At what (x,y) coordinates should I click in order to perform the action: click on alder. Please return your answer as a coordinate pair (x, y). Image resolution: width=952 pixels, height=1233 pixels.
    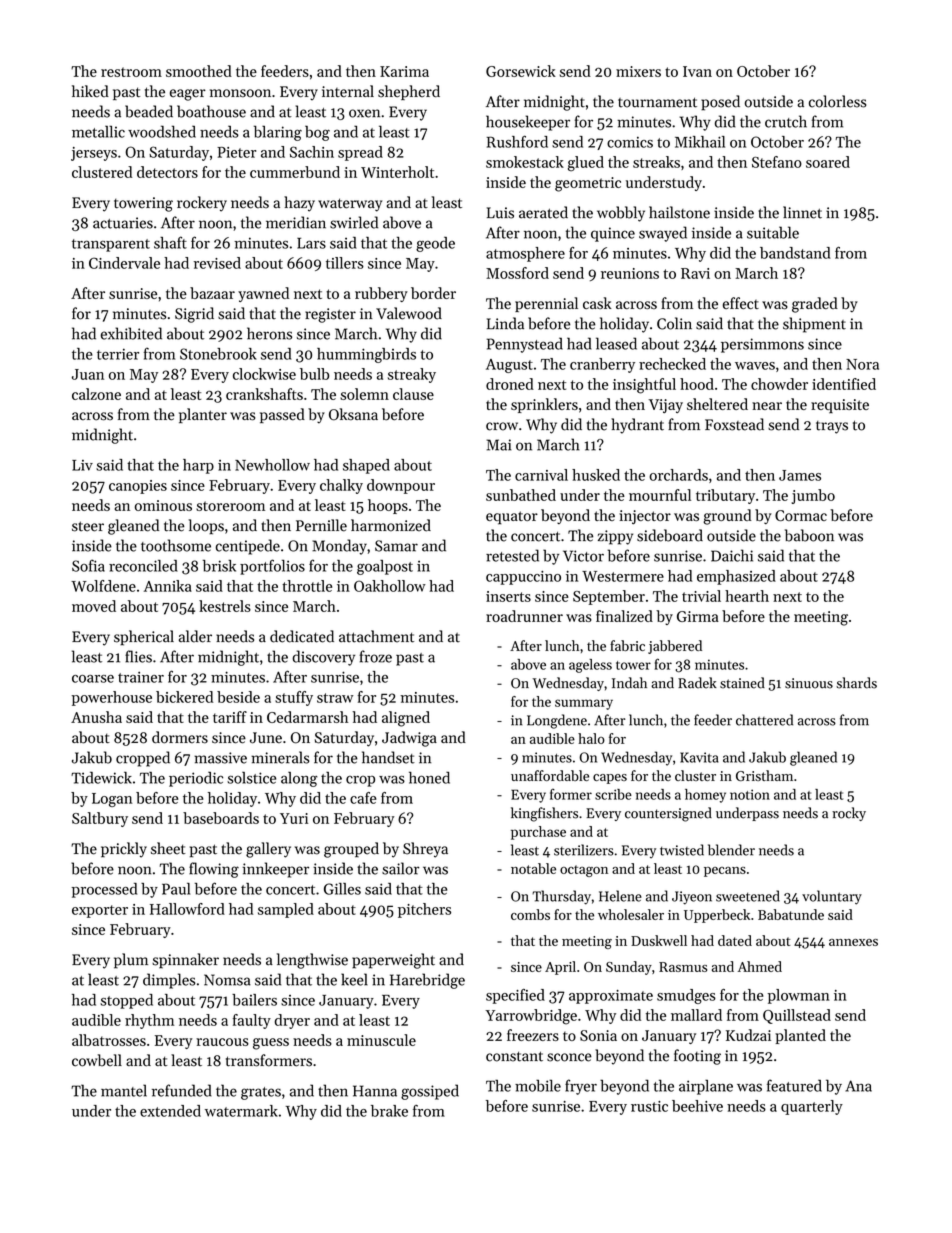
    Looking at the image, I should click on (195, 636).
